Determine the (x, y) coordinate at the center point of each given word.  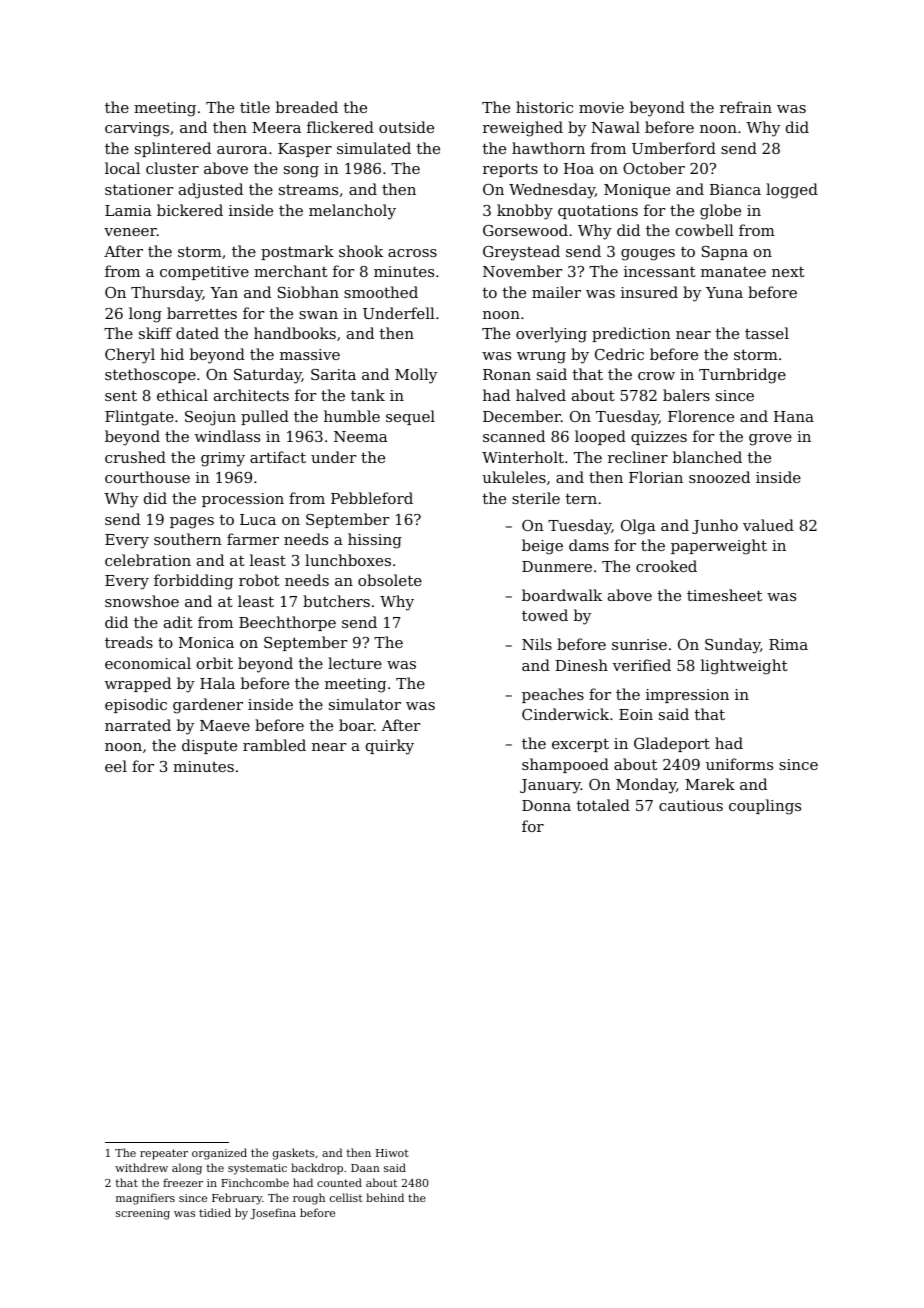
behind (385, 1197)
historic (544, 107)
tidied (215, 1212)
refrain (746, 107)
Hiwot (392, 1153)
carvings (137, 129)
